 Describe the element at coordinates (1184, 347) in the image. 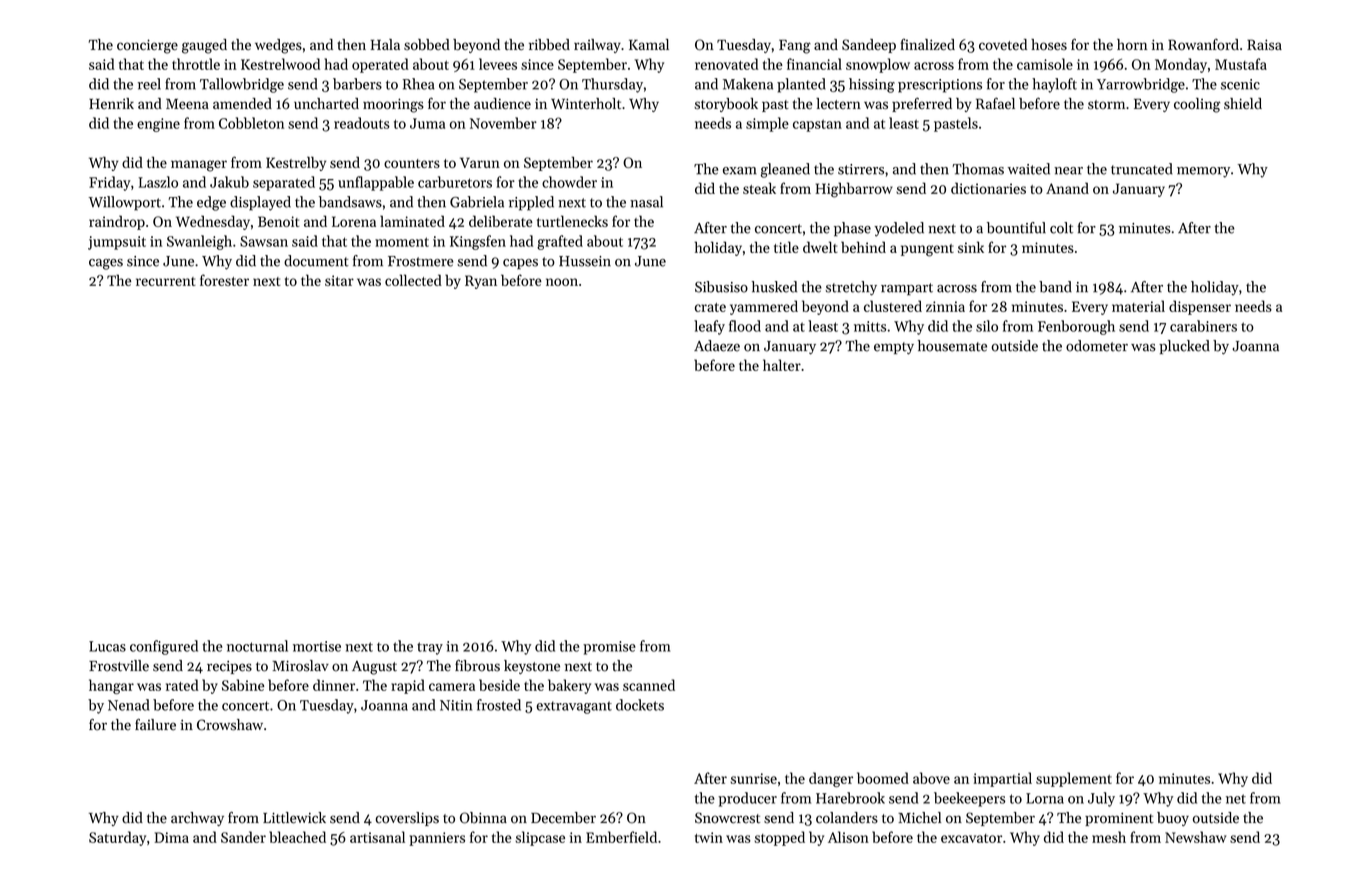

I see `plucked` at that location.
